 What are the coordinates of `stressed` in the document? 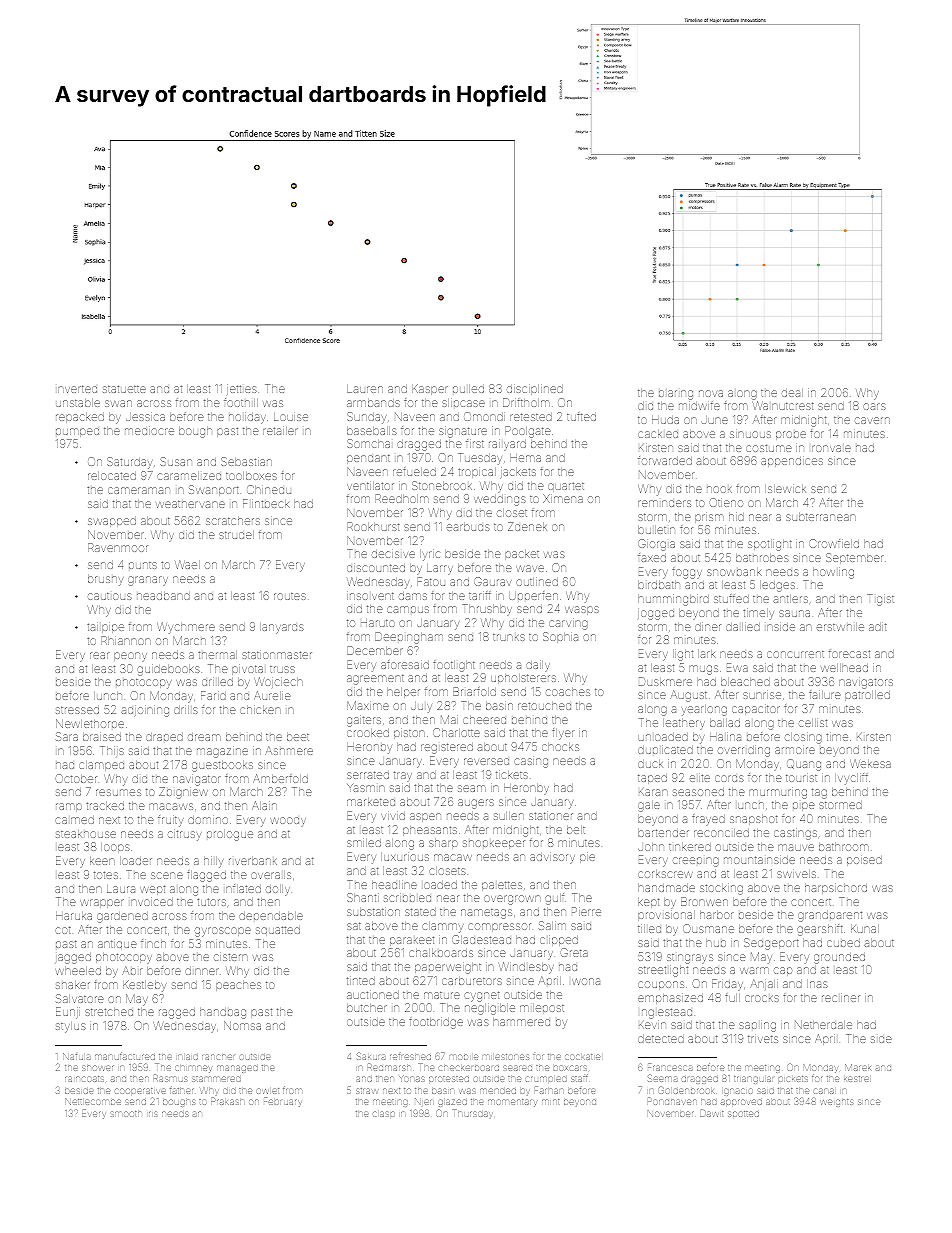 It's located at (77, 710).
